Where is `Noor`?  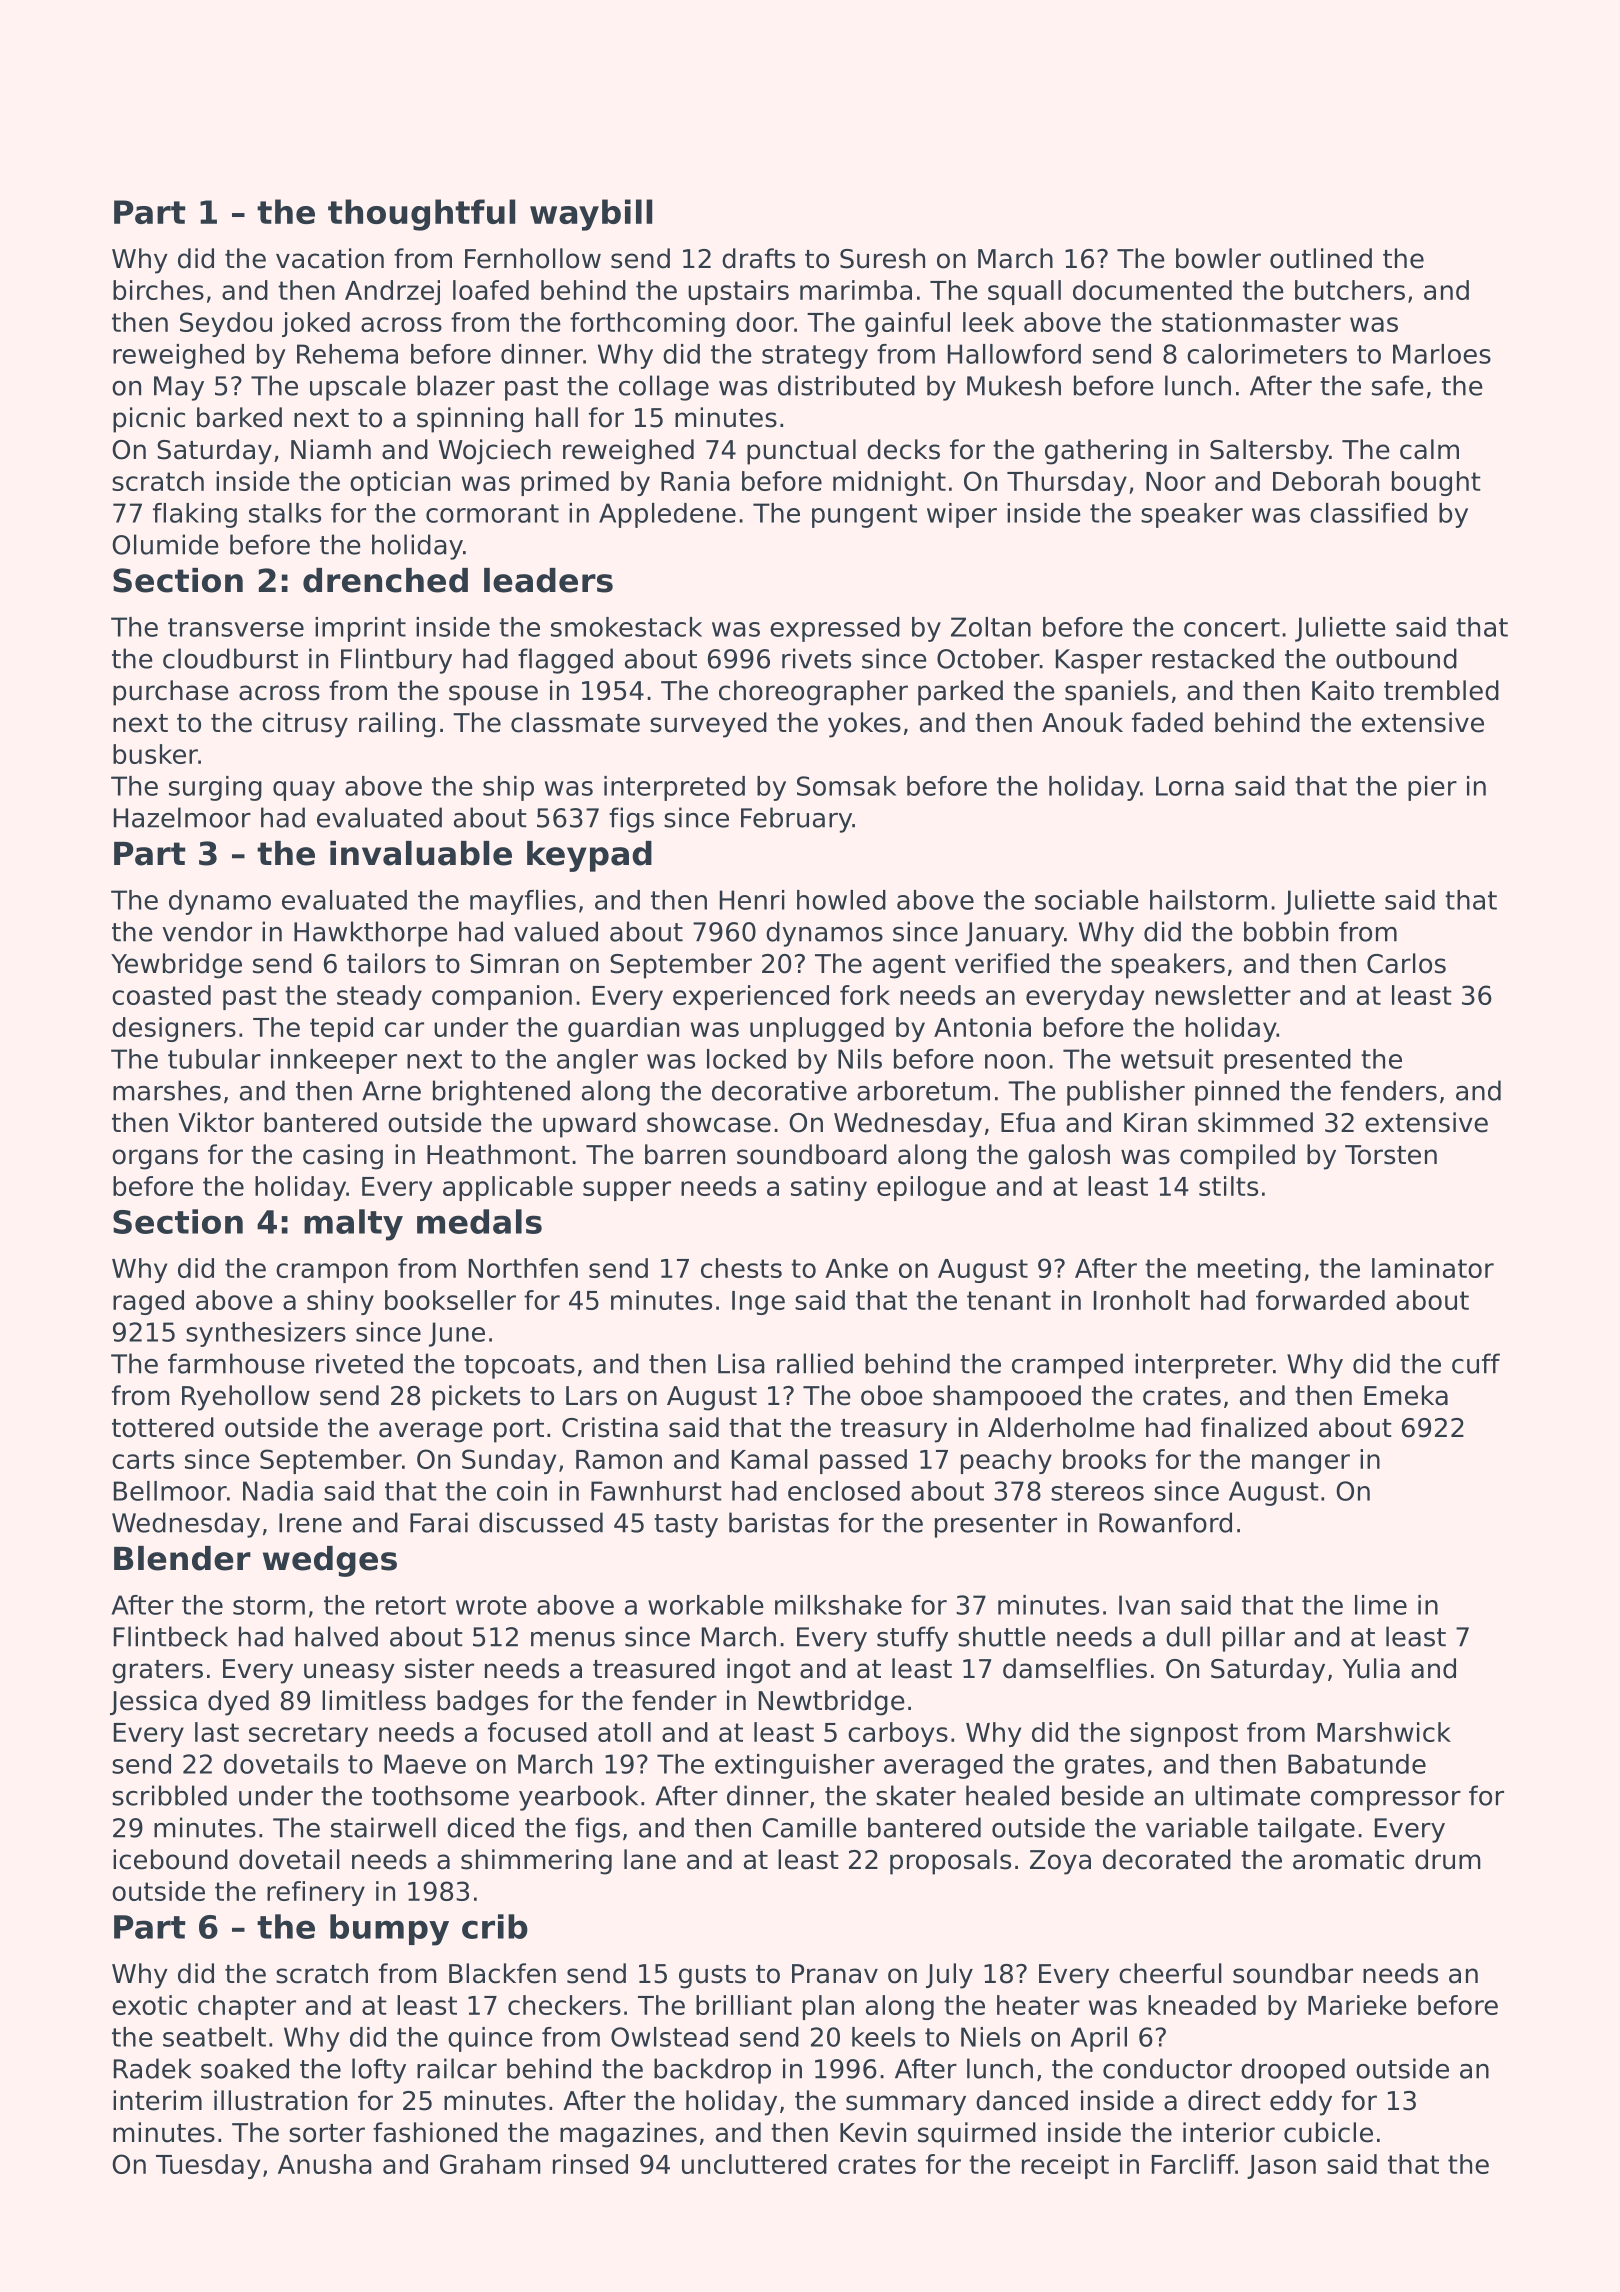
Noor is located at coordinates (1176, 481).
